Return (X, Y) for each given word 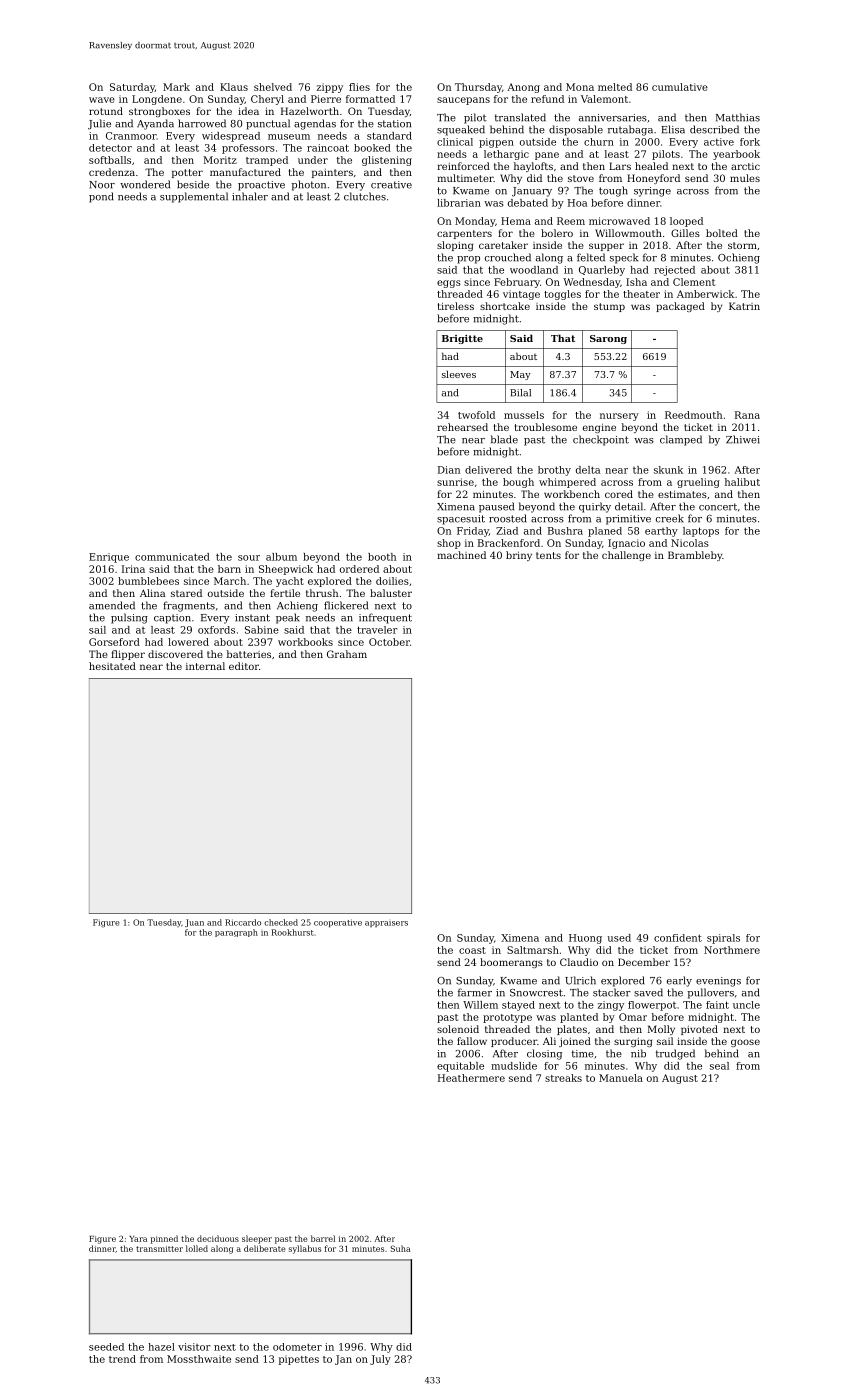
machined (461, 555)
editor (244, 666)
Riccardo (243, 922)
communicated (172, 557)
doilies (392, 581)
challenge (626, 556)
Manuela (621, 1078)
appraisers (386, 924)
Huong (585, 939)
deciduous (218, 1238)
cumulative (680, 87)
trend (122, 1359)
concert (718, 507)
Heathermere (471, 1078)
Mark (176, 87)
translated (520, 117)
